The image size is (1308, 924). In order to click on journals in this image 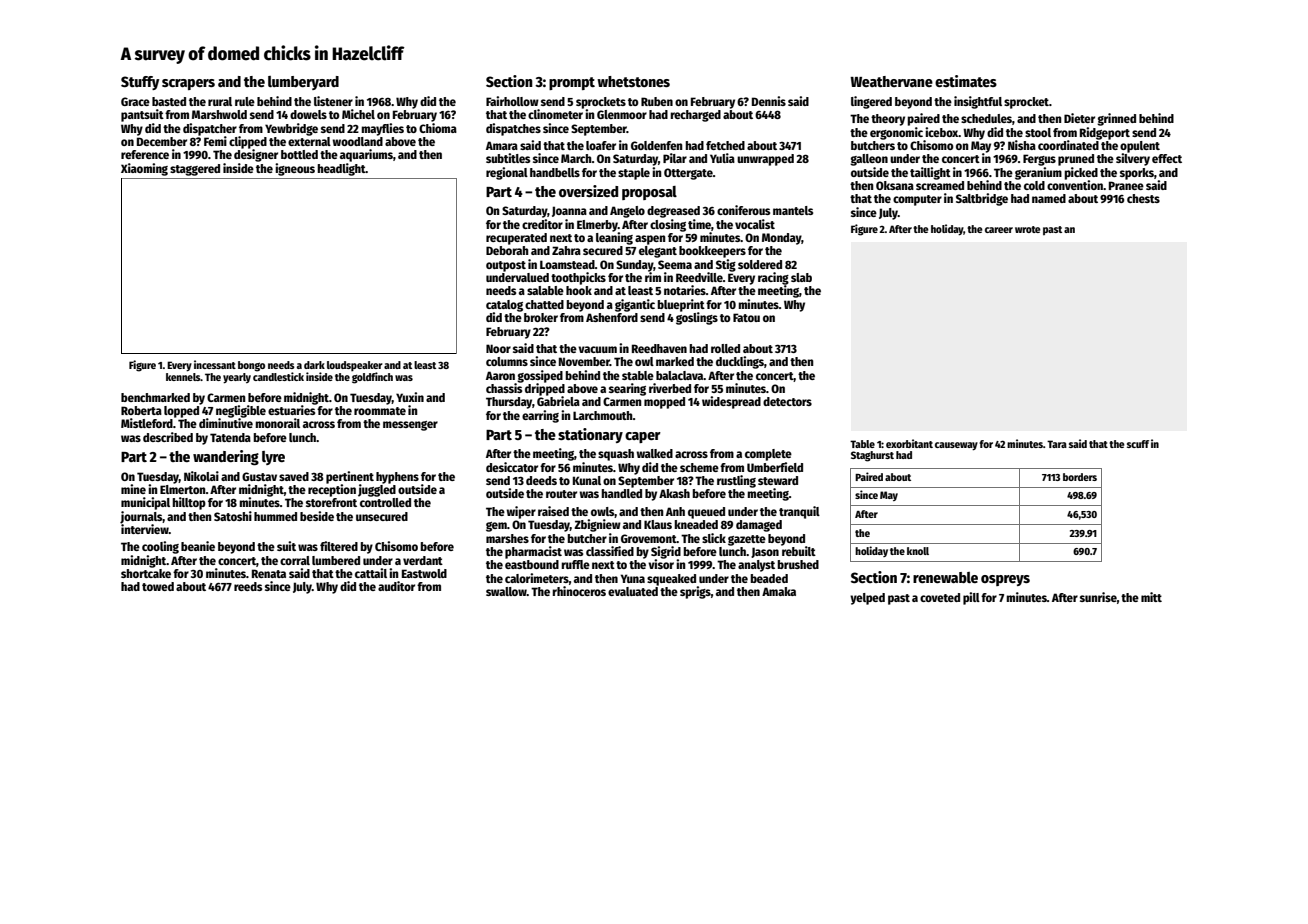, I will do `click(141, 517)`.
